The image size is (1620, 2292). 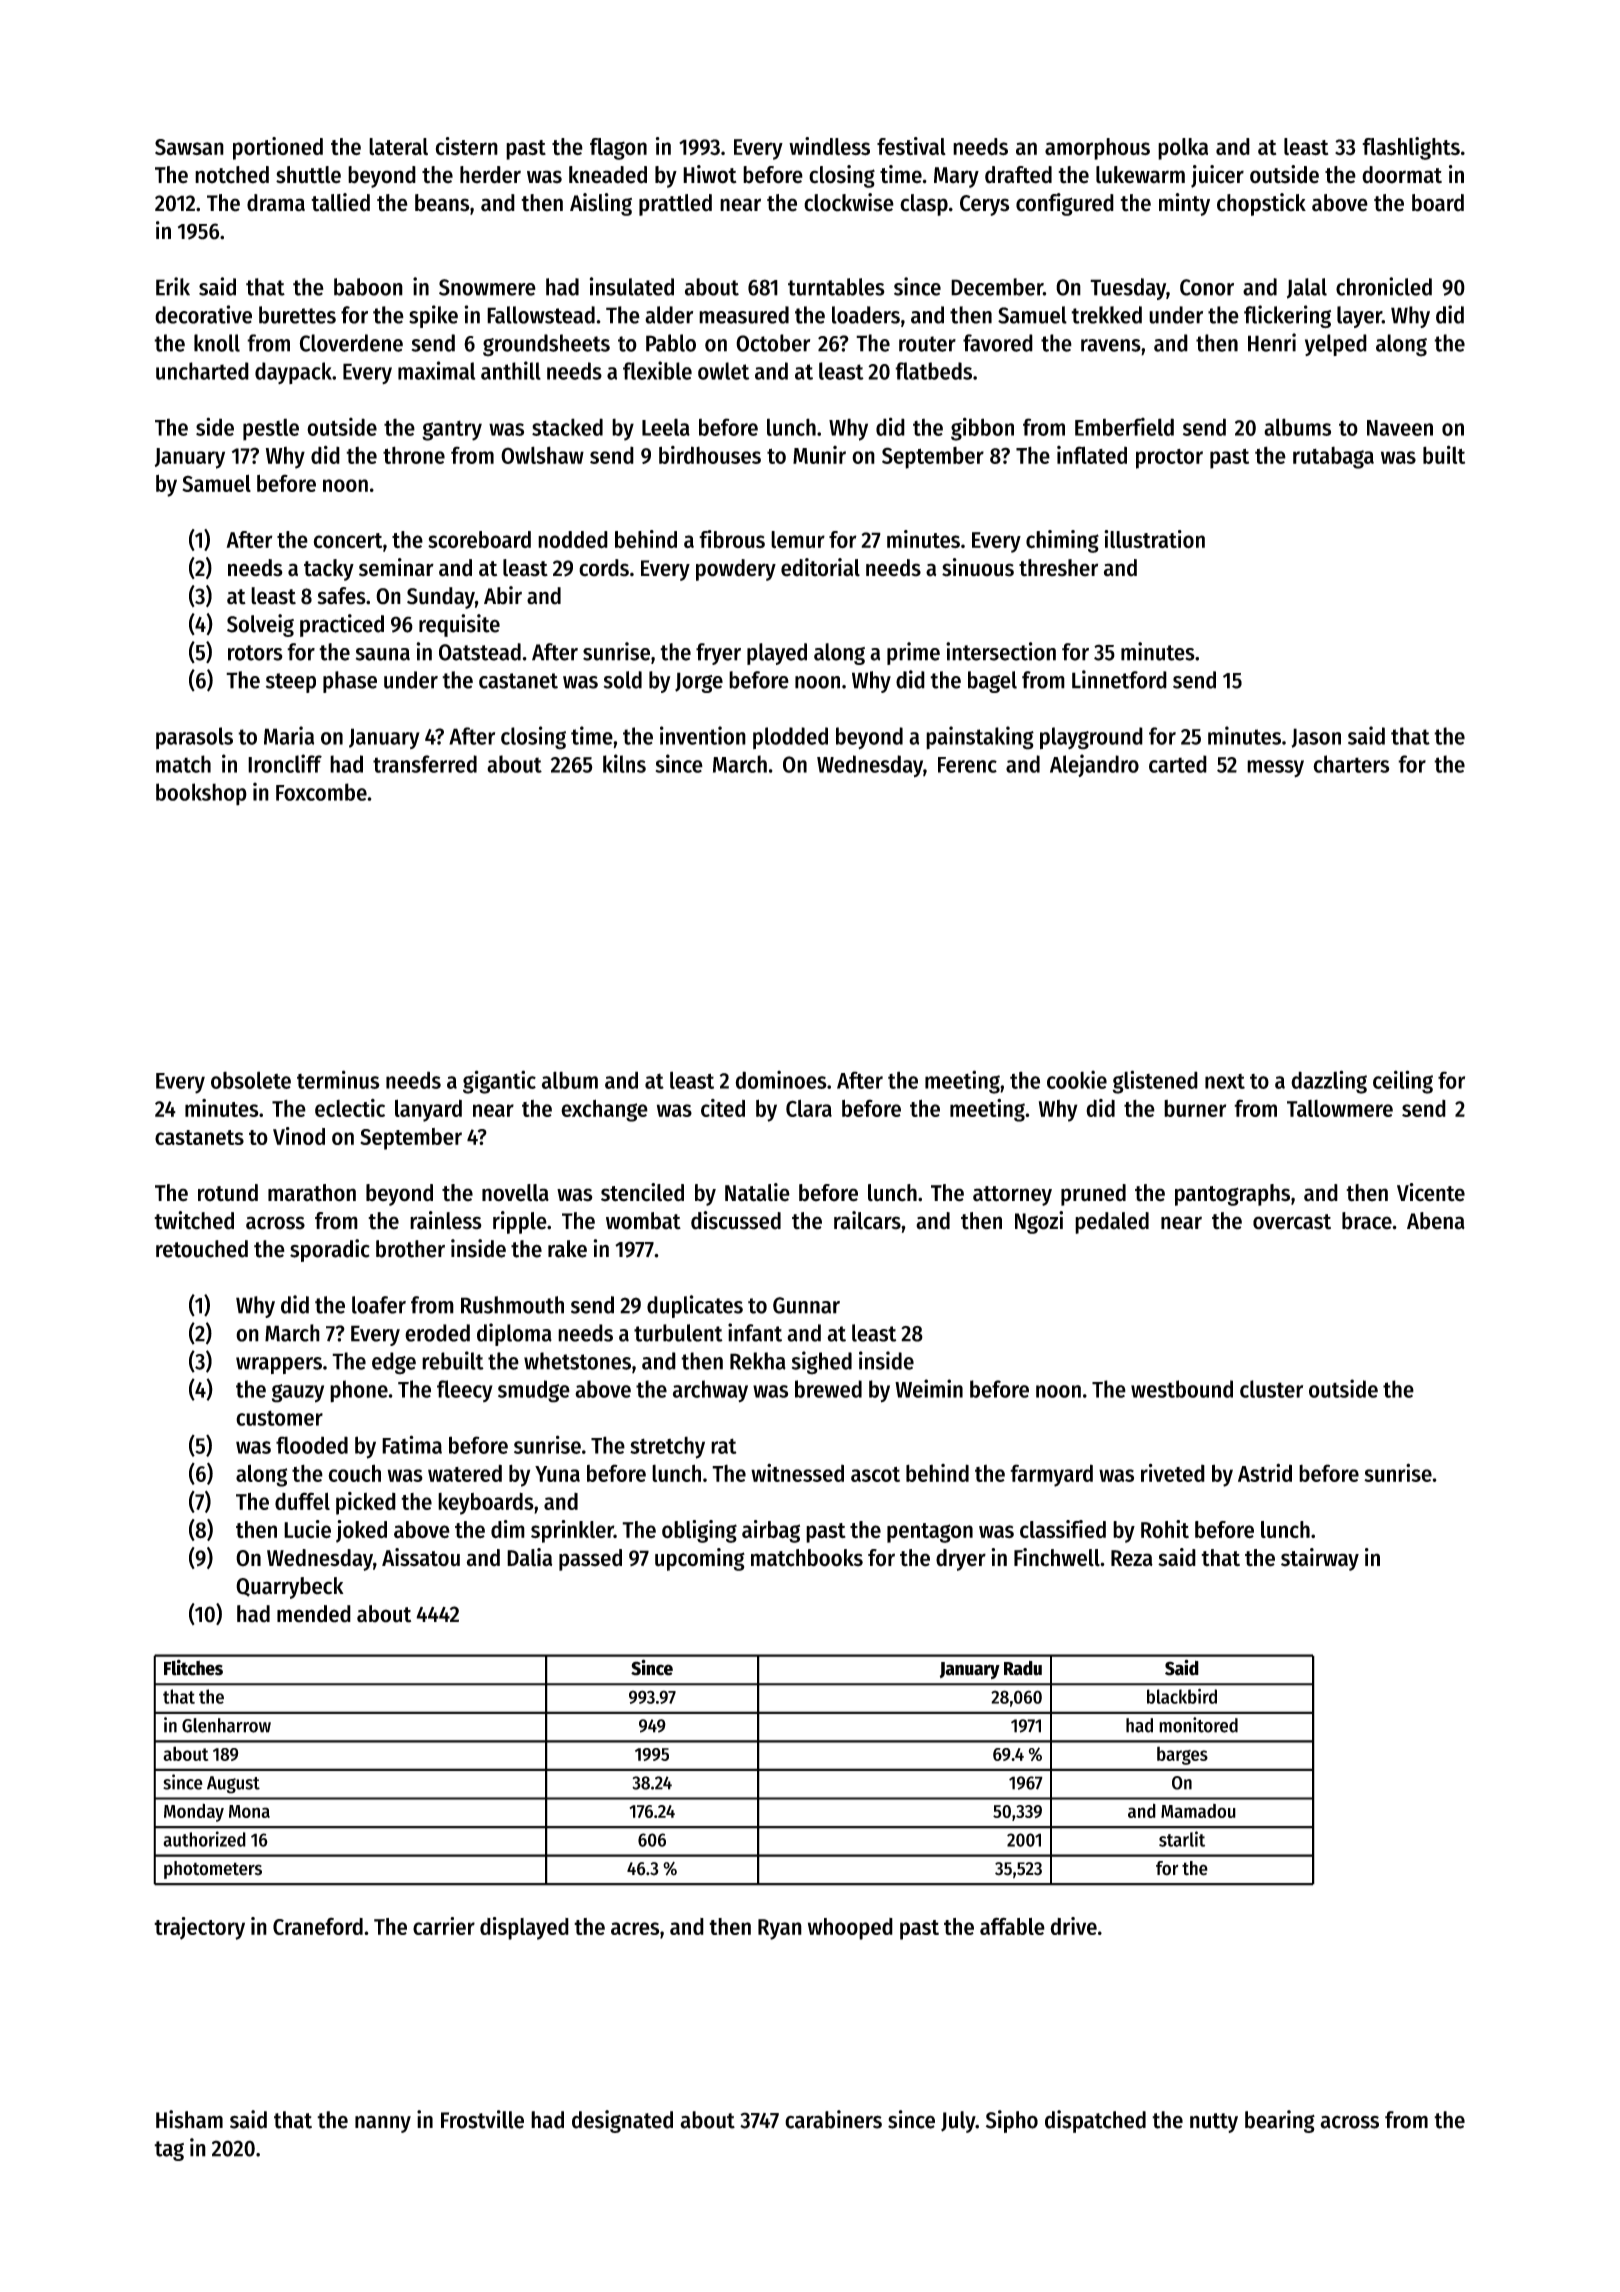 I want to click on Vicente, so click(x=1431, y=1192).
